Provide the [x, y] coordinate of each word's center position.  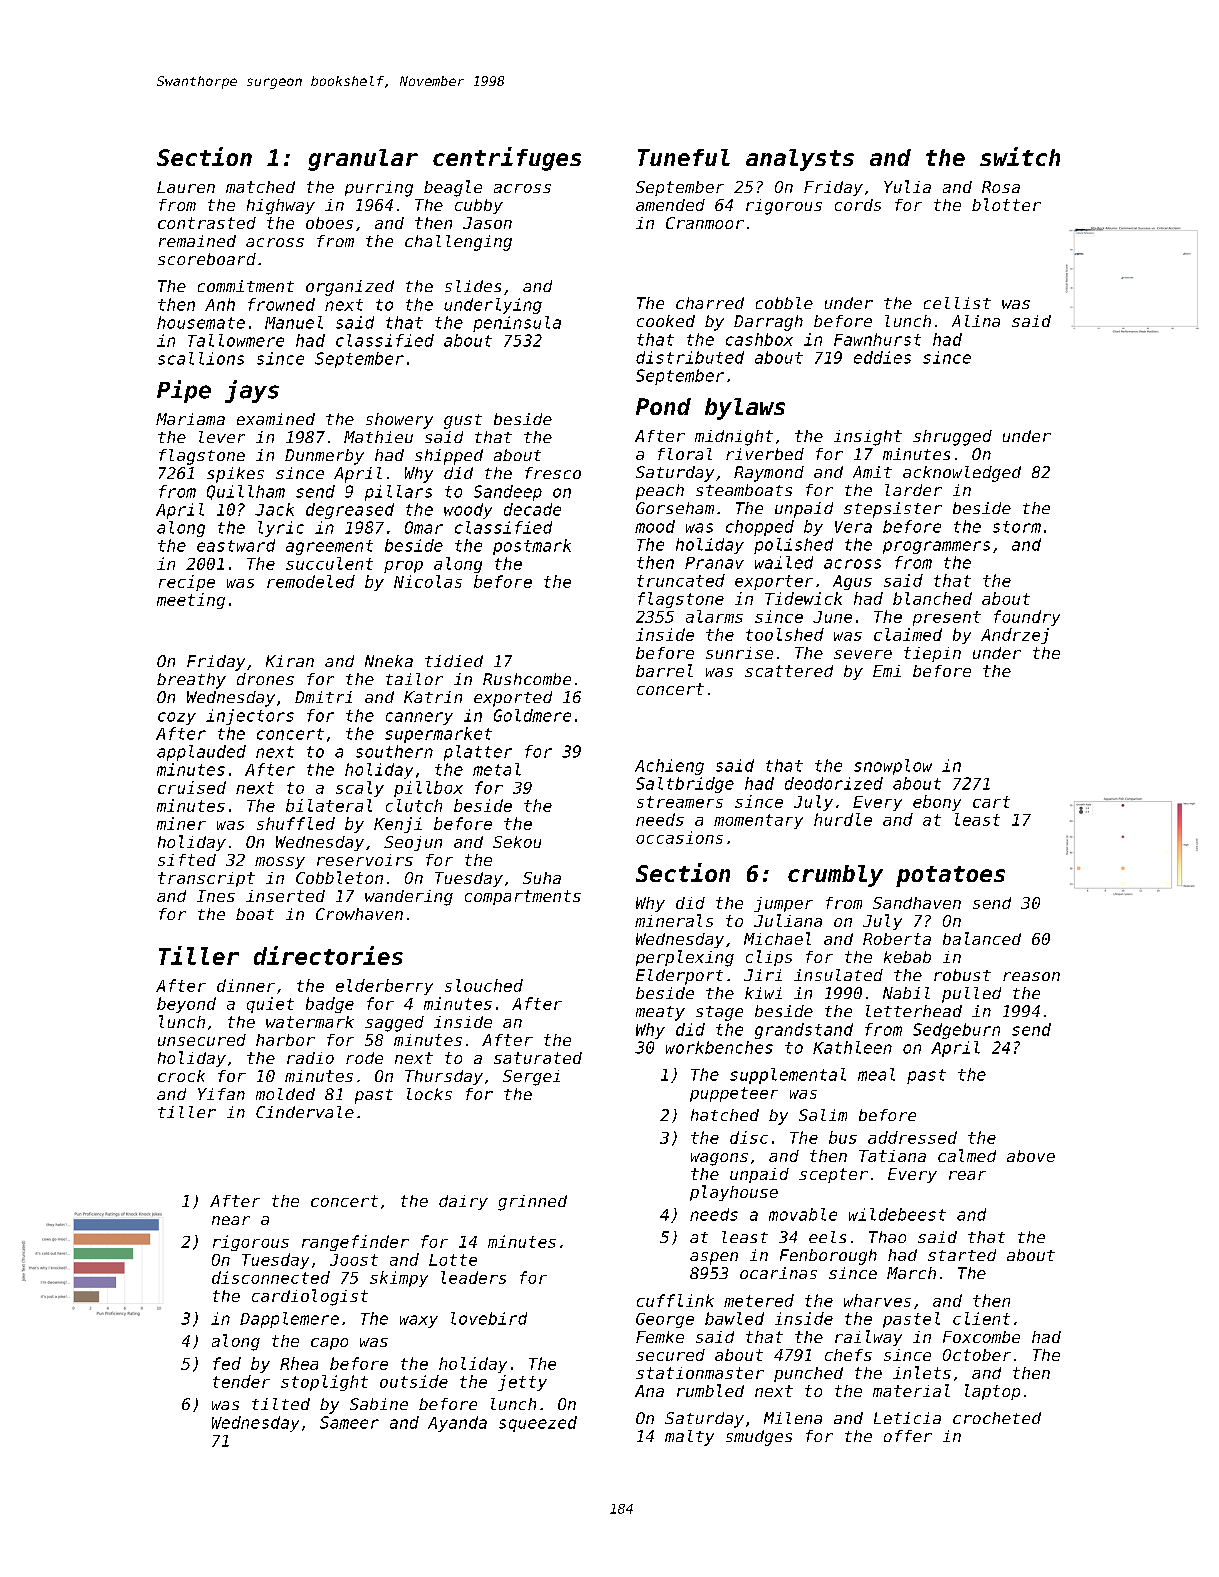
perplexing [685, 958]
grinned [532, 1203]
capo [329, 1344]
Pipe [184, 391]
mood [655, 526]
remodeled [311, 581]
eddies [882, 357]
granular [363, 160]
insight [868, 438]
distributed [690, 357]
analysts [800, 160]
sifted [187, 860]
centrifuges [507, 159]
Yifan [221, 1094]
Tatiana [892, 1156]
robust [962, 975]
